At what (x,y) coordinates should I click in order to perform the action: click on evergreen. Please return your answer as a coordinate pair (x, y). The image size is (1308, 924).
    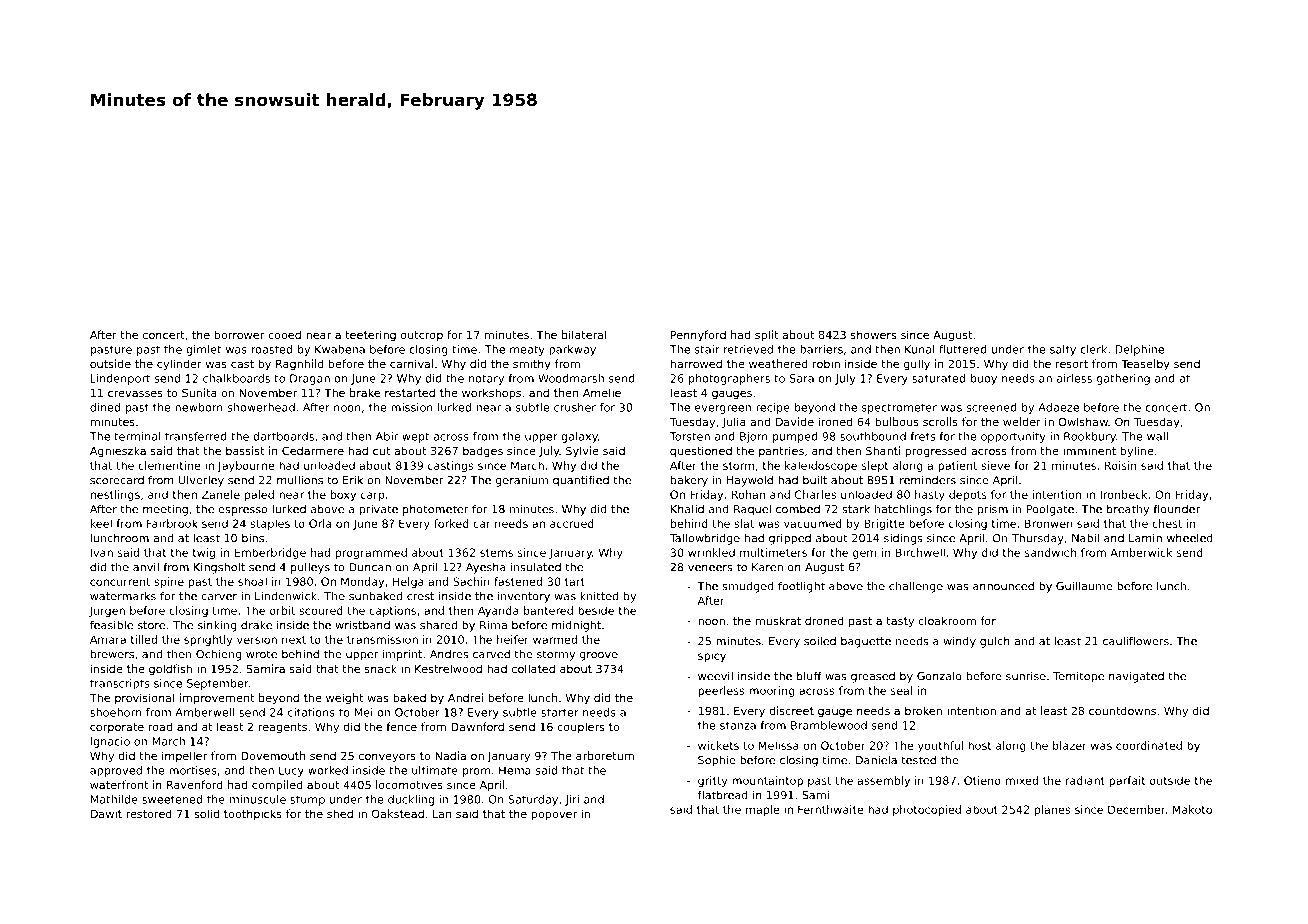
    Looking at the image, I should click on (723, 409).
